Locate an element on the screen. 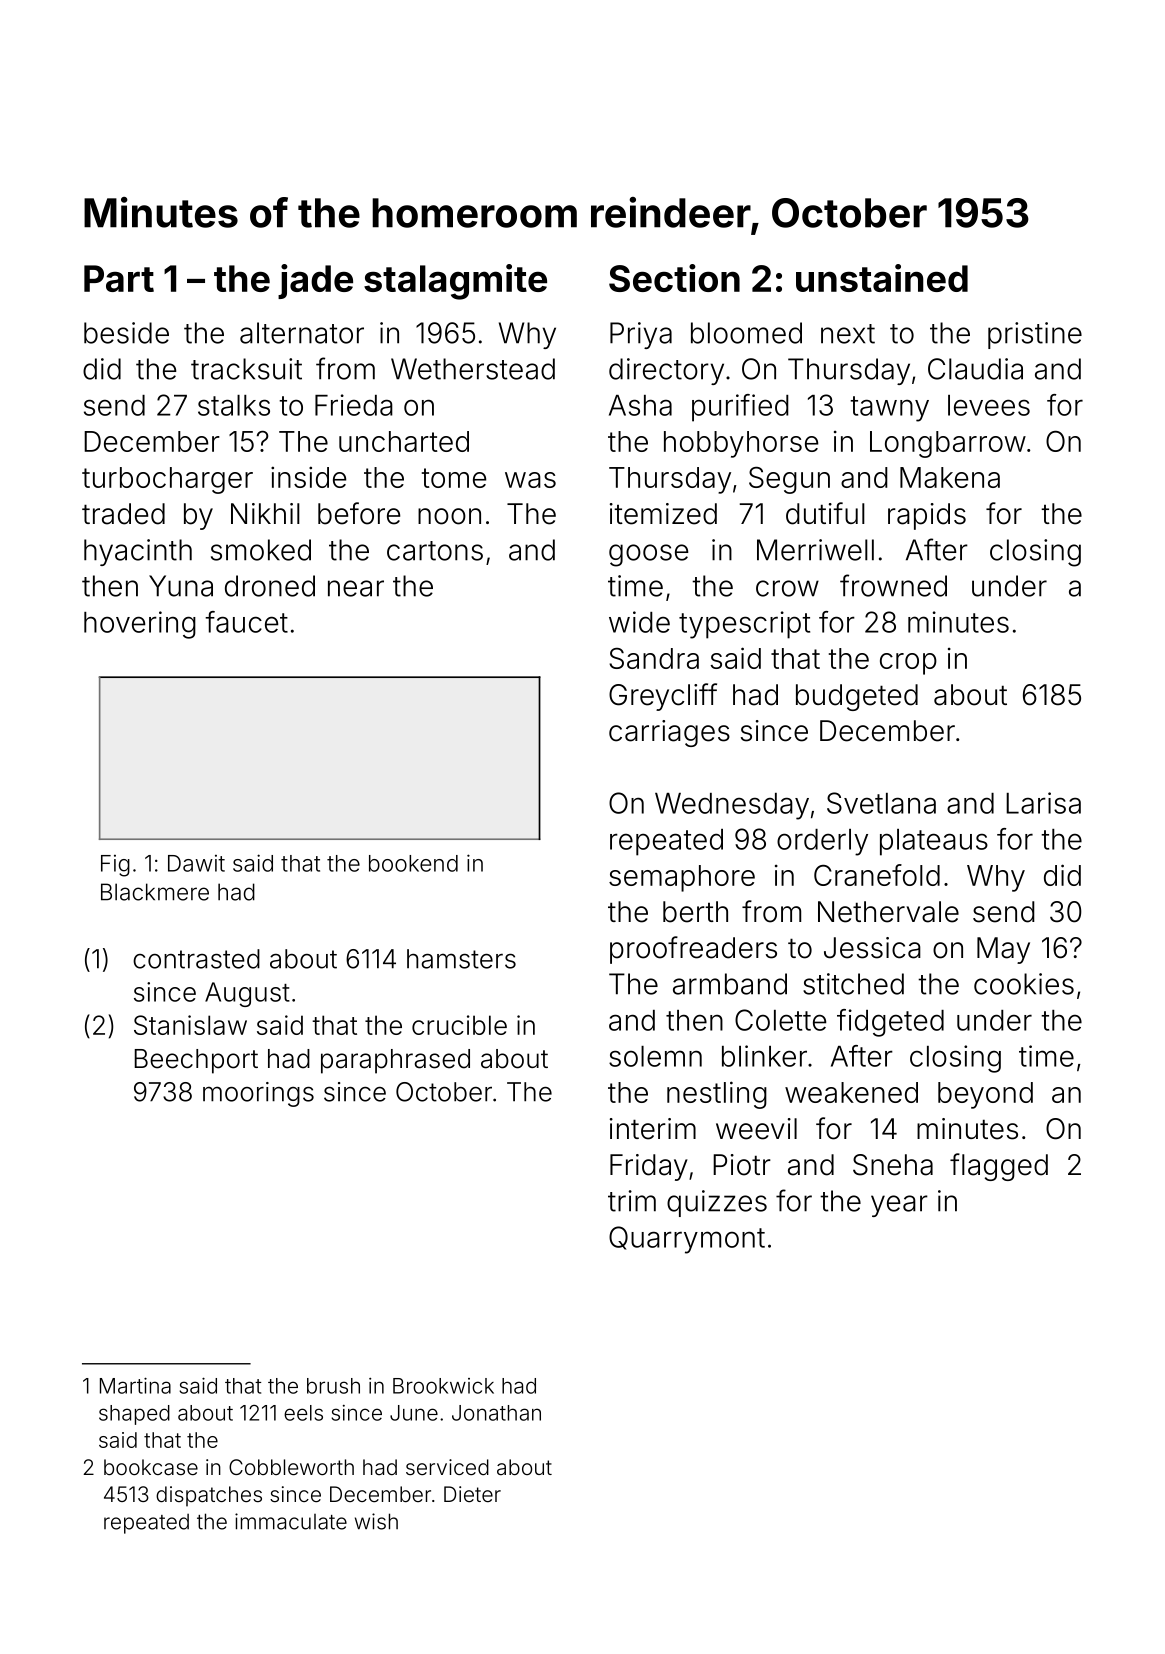 The width and height of the screenshot is (1165, 1654). cartons is located at coordinates (435, 551).
